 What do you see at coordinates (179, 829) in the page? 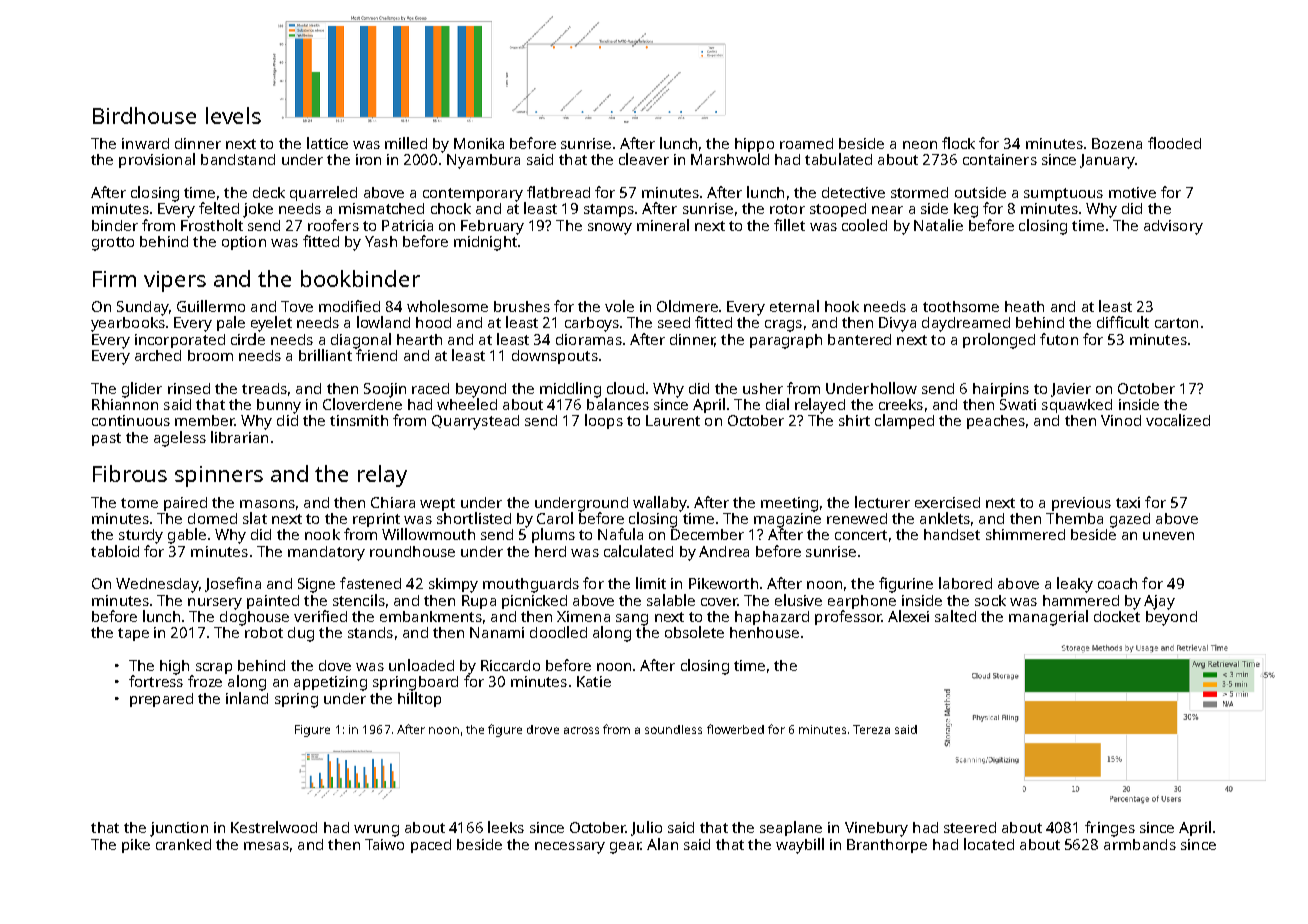
I see `junction` at bounding box center [179, 829].
